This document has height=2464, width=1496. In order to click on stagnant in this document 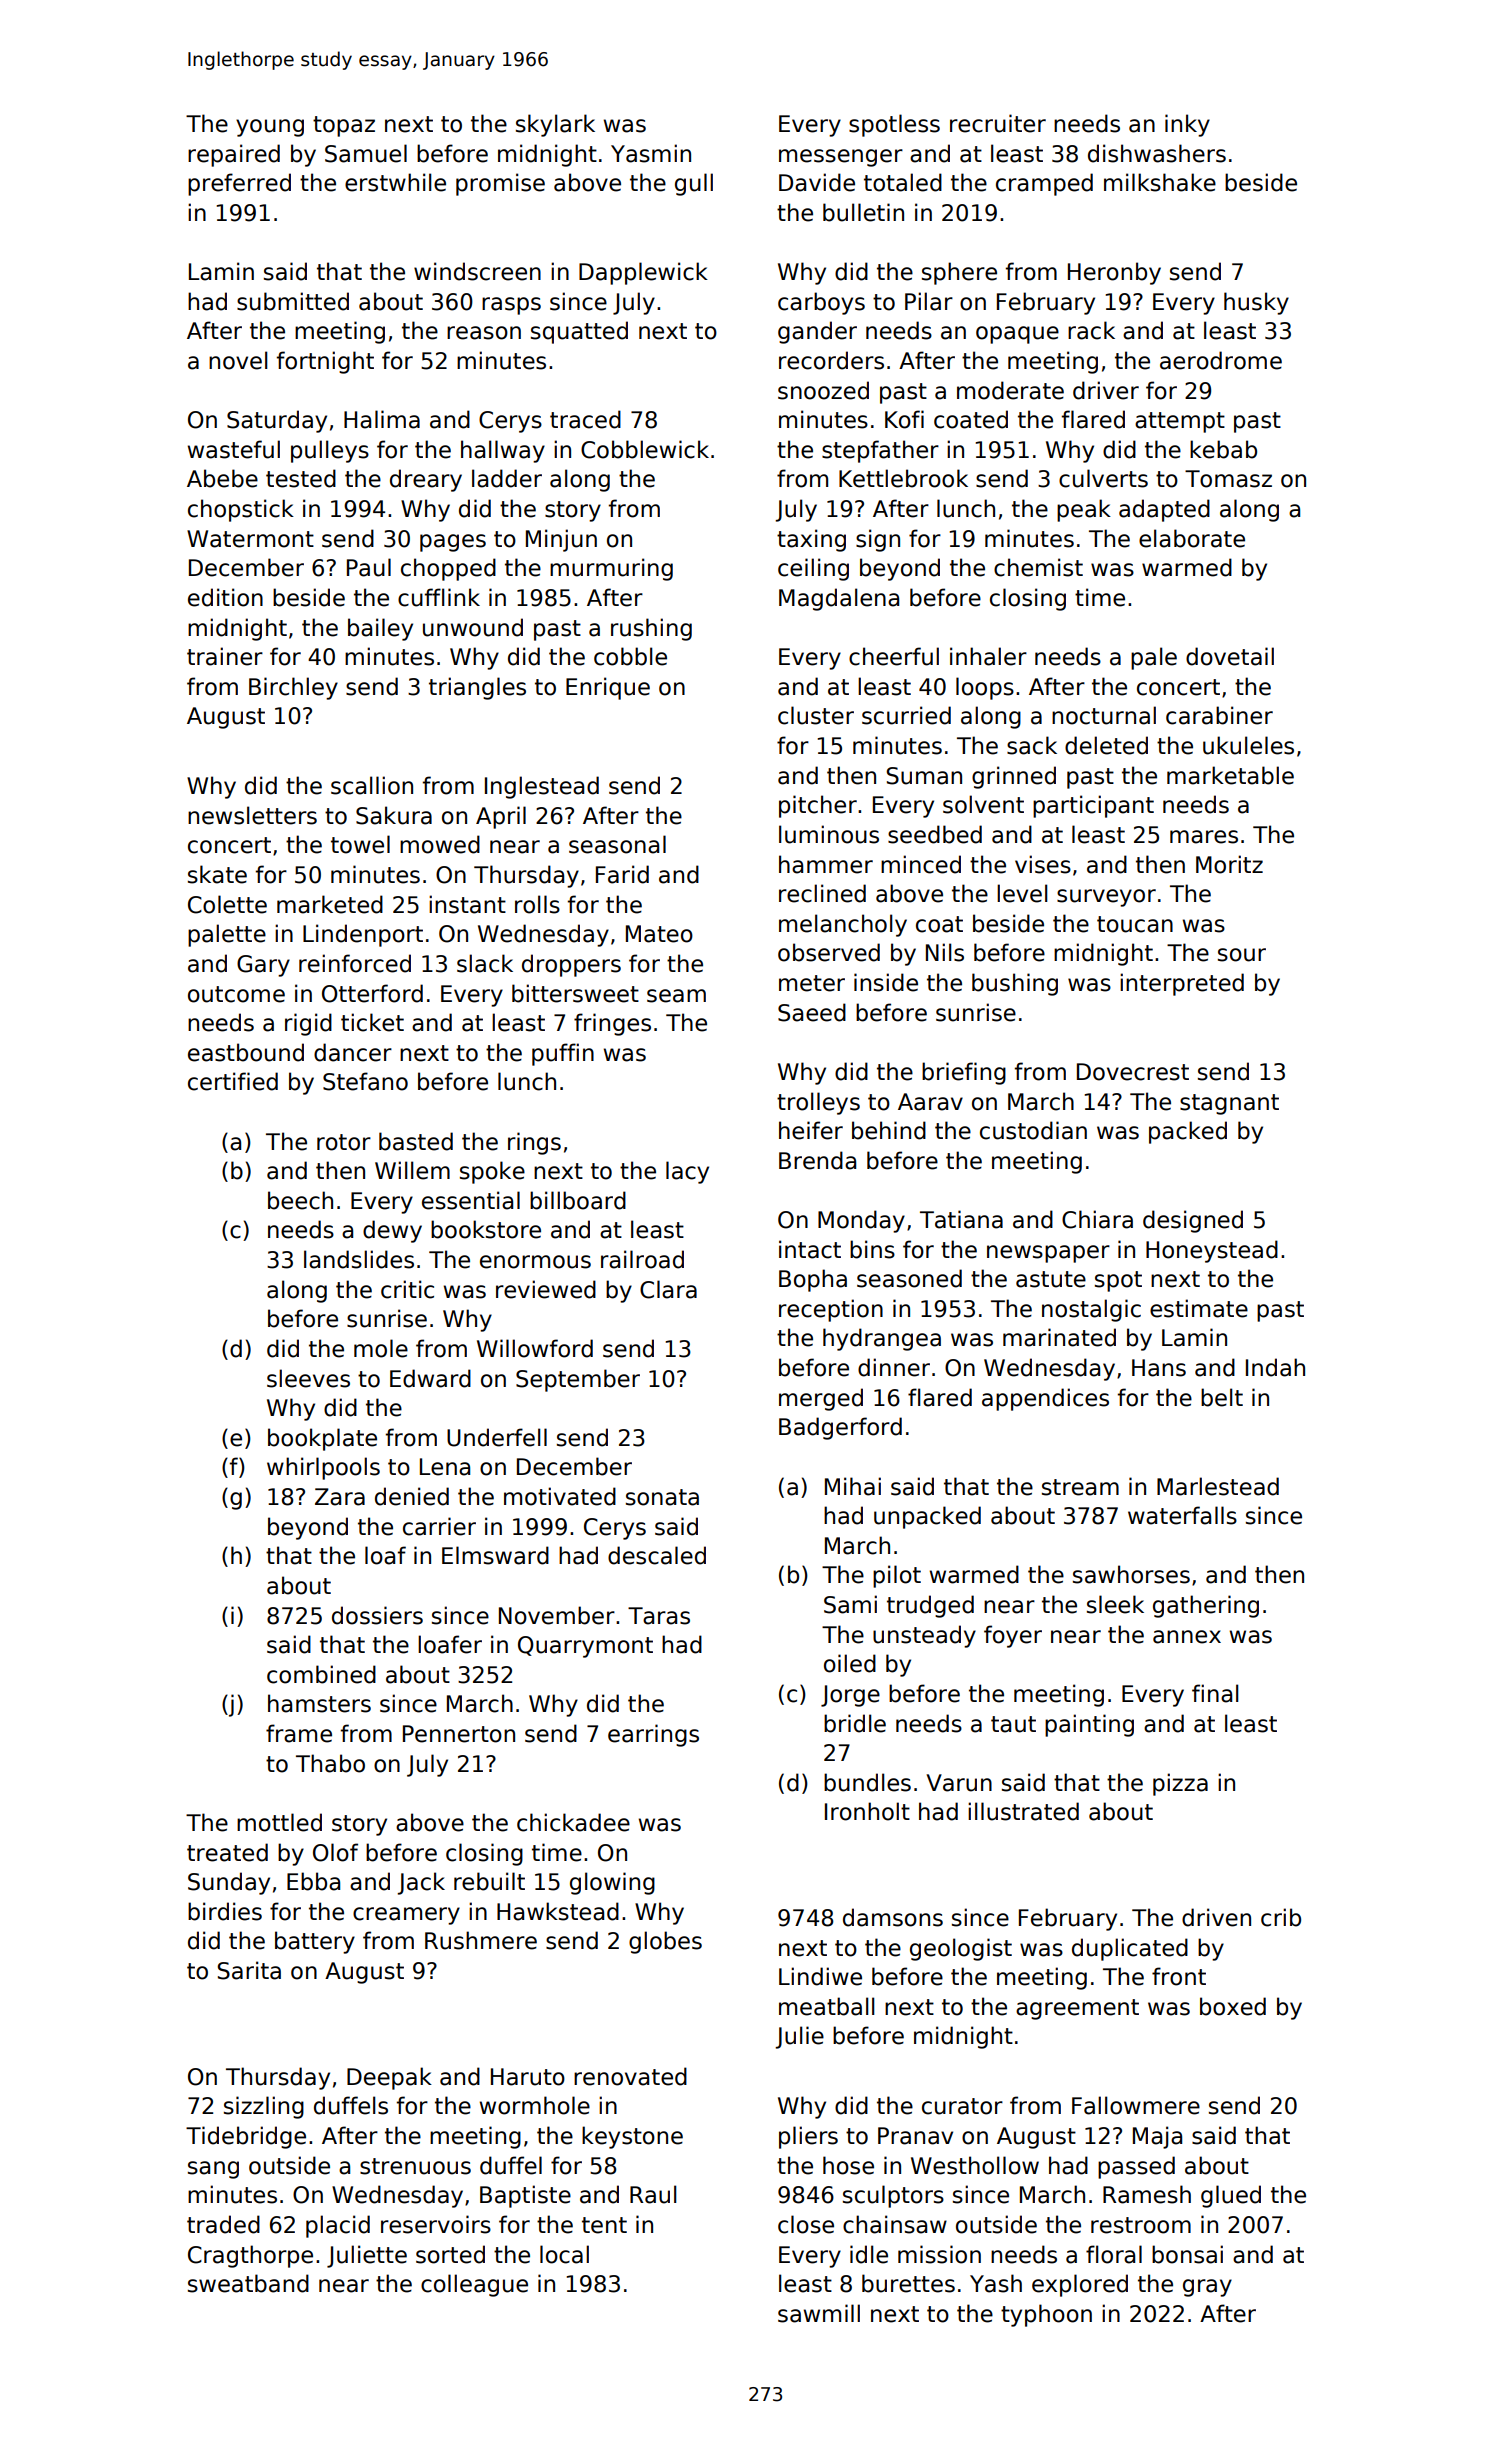, I will do `click(1229, 1104)`.
